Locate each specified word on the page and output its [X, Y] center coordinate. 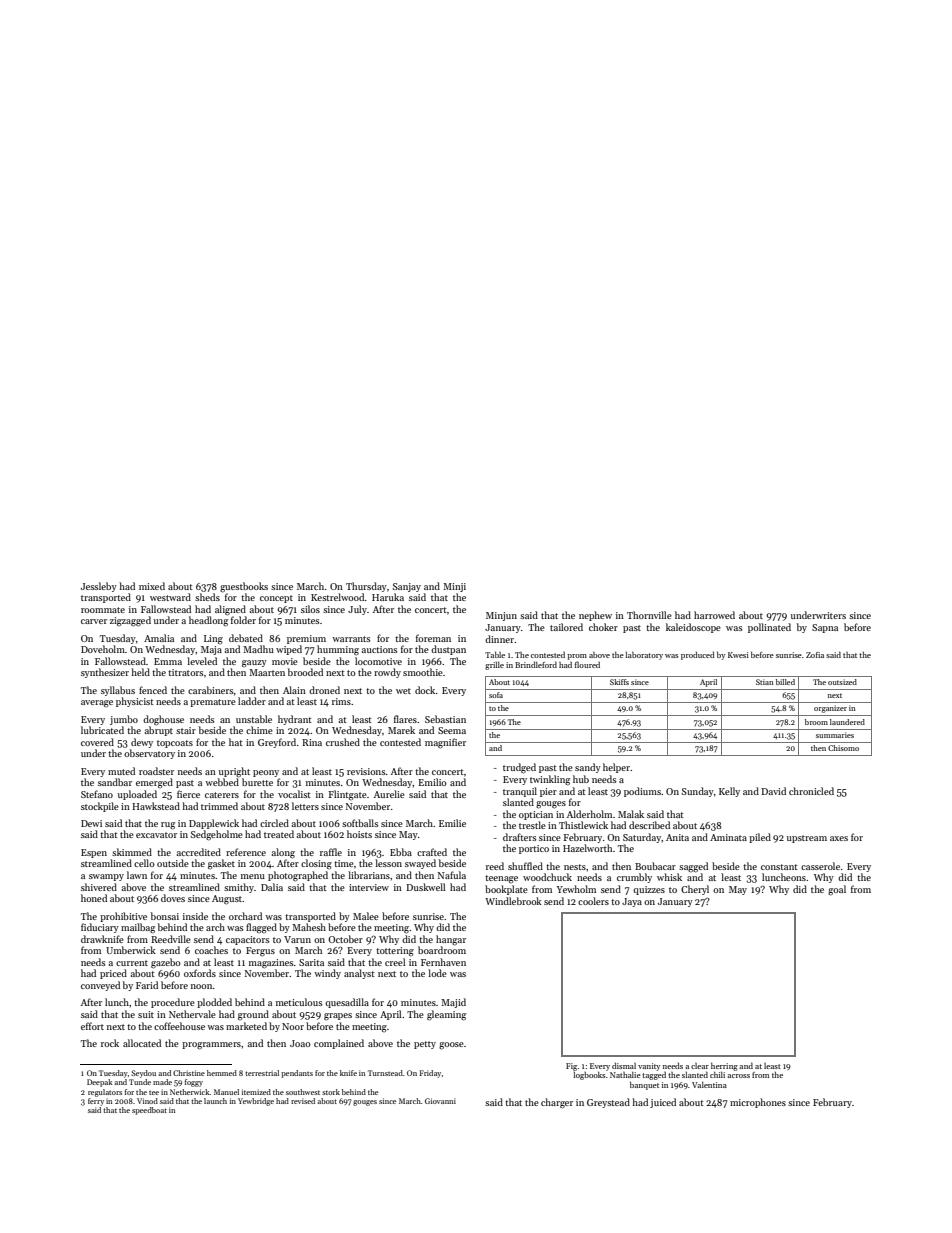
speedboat [149, 1111]
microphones [758, 1103]
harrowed [714, 615]
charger [557, 1103]
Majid [453, 1003]
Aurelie [389, 794]
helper [616, 768]
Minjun [501, 616]
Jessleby [99, 587]
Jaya [632, 902]
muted [121, 771]
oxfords [200, 973]
